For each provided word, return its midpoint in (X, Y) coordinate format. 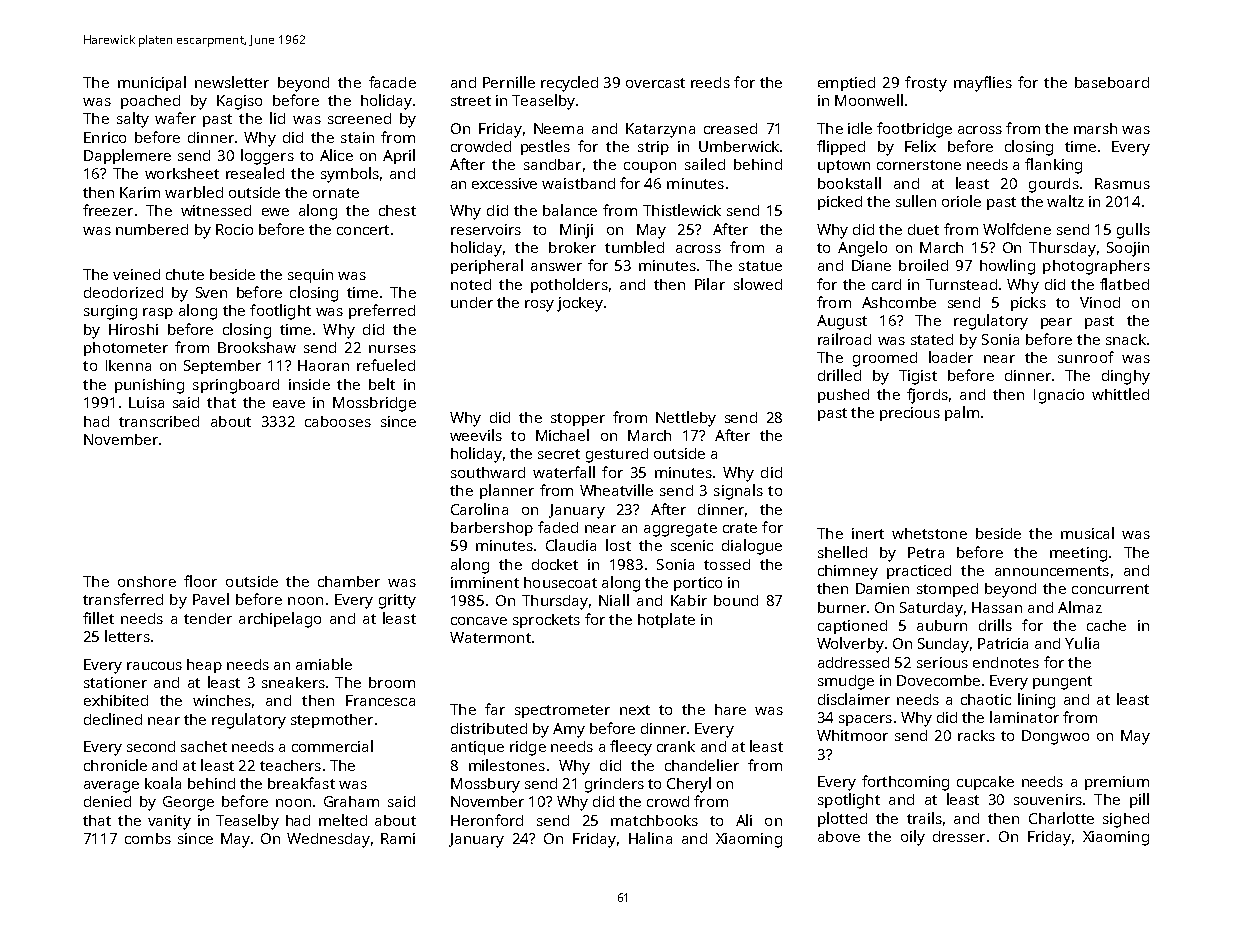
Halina (650, 838)
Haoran (323, 365)
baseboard (1112, 82)
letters (127, 636)
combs (148, 838)
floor (200, 581)
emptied (846, 84)
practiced (919, 572)
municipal (152, 83)
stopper (578, 419)
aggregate (680, 530)
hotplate (666, 620)
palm (962, 413)
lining (1036, 701)
